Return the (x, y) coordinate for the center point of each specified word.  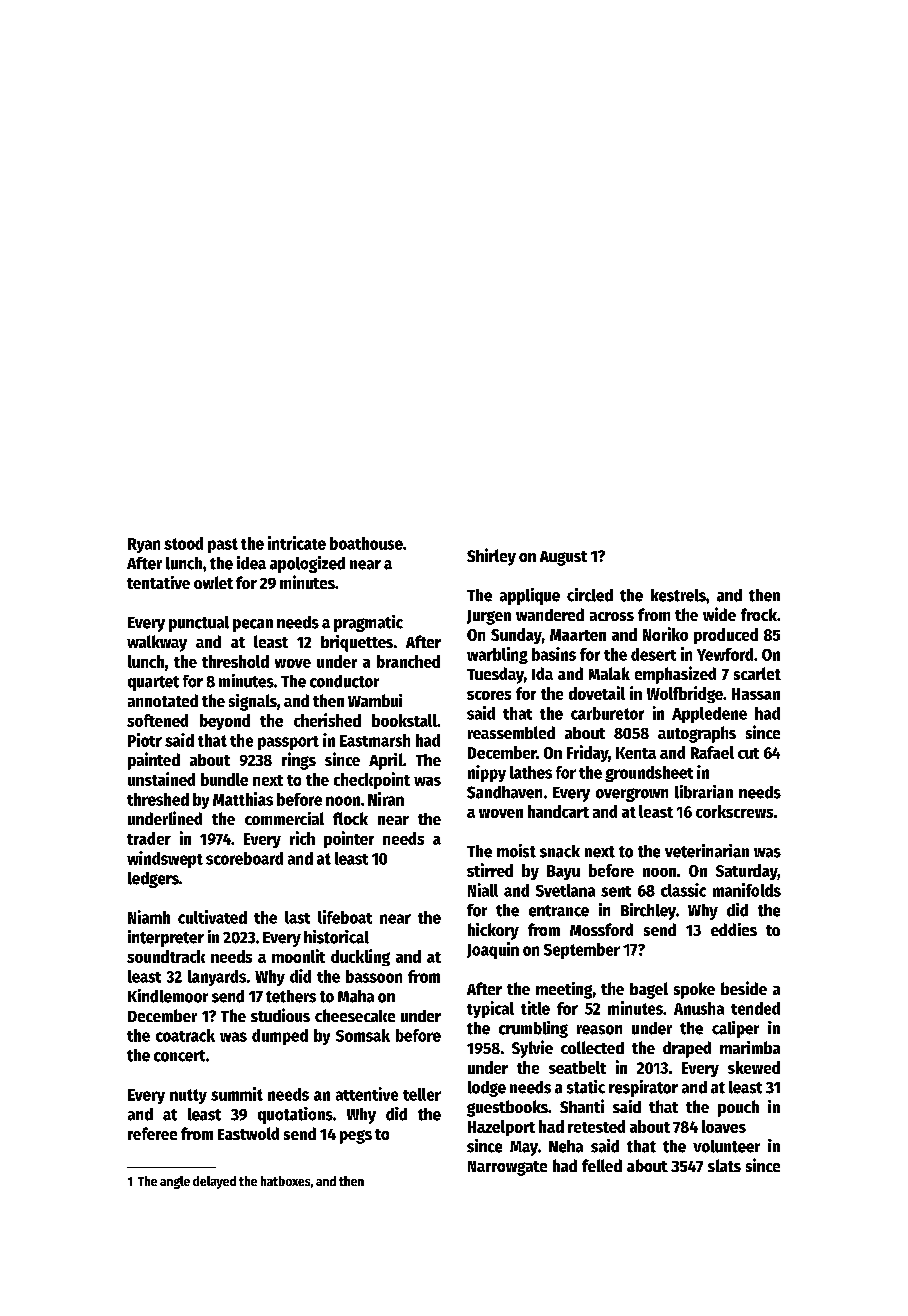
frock (759, 614)
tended (755, 1008)
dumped (280, 1037)
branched (408, 661)
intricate (297, 543)
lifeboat (345, 917)
